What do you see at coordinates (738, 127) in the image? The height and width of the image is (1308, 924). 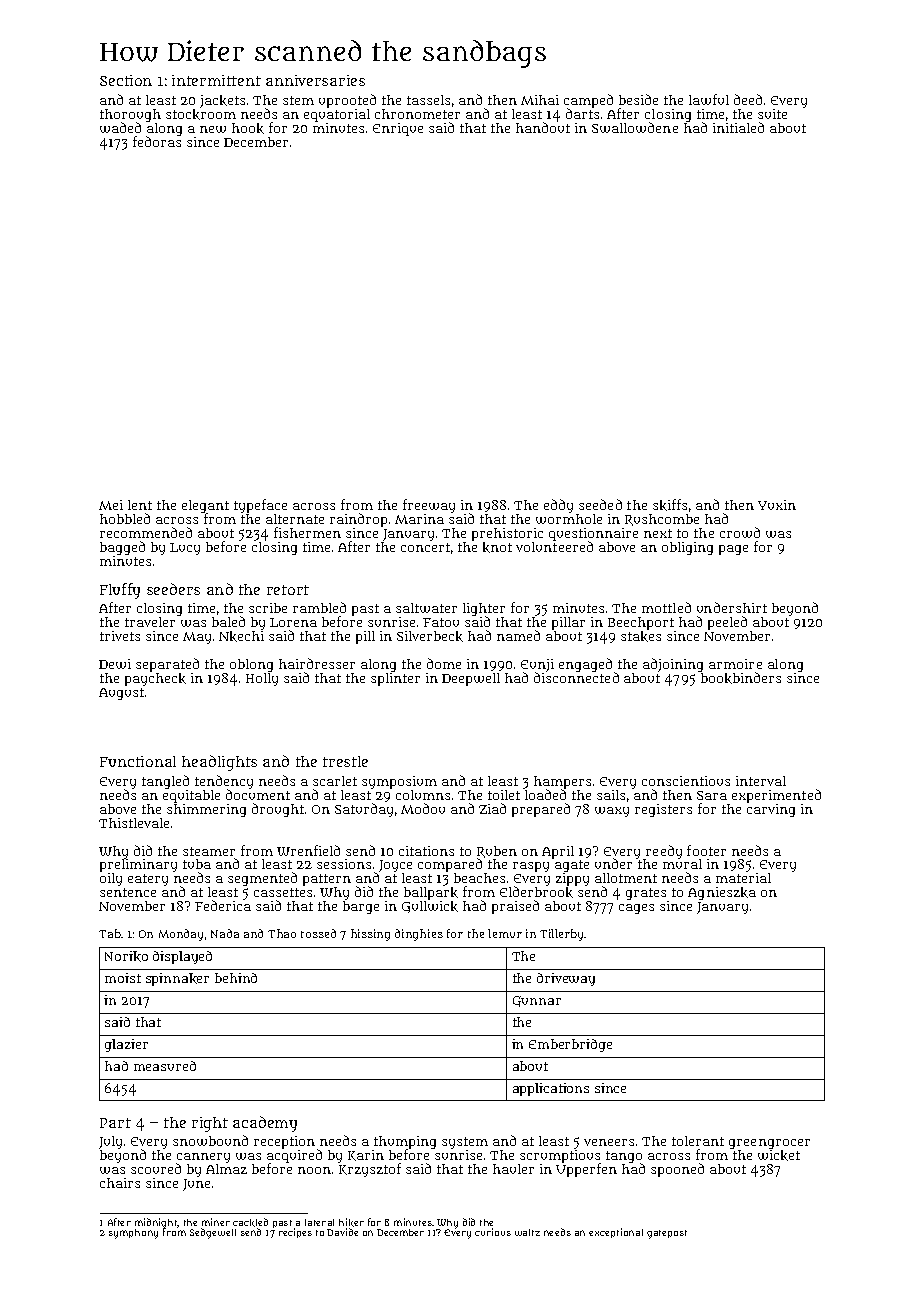 I see `initialed` at bounding box center [738, 127].
